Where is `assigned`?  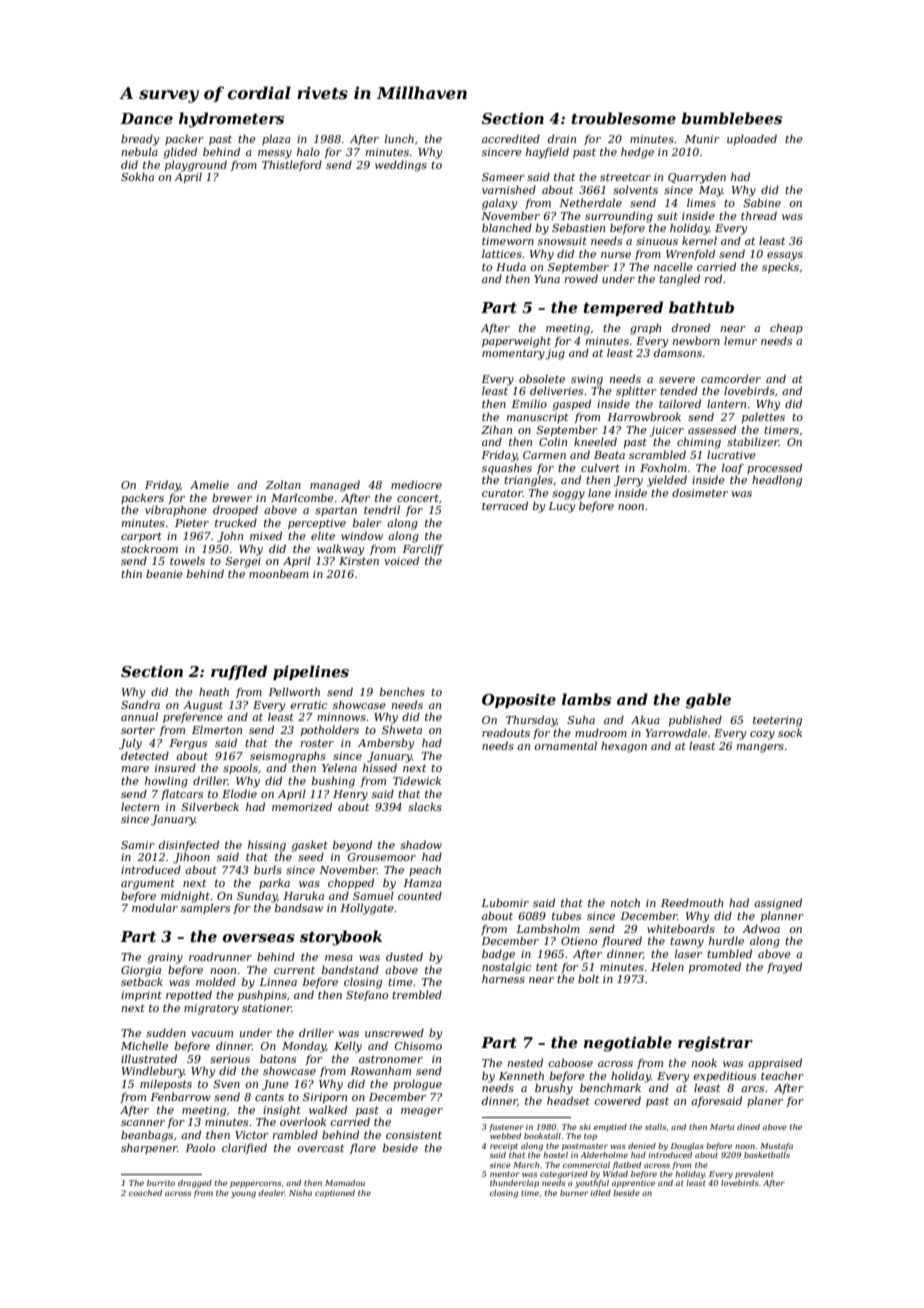 assigned is located at coordinates (778, 904).
